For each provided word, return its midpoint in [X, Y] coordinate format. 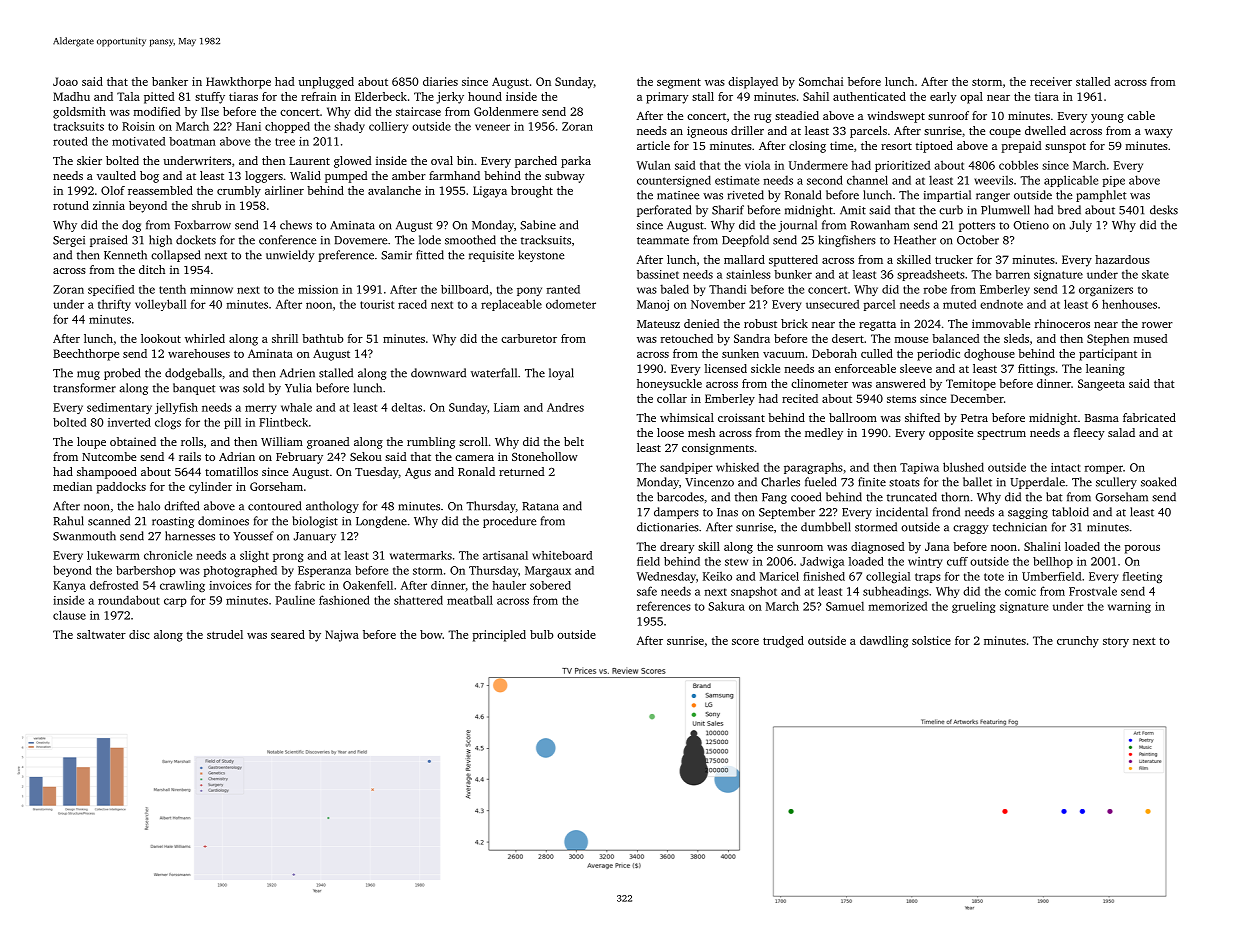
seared [288, 634]
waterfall [494, 373]
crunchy [1078, 642]
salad [1121, 432]
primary [667, 98]
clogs [168, 423]
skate [1155, 274]
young [1107, 118]
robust [760, 323]
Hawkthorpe [238, 83]
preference [346, 256]
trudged [783, 642]
